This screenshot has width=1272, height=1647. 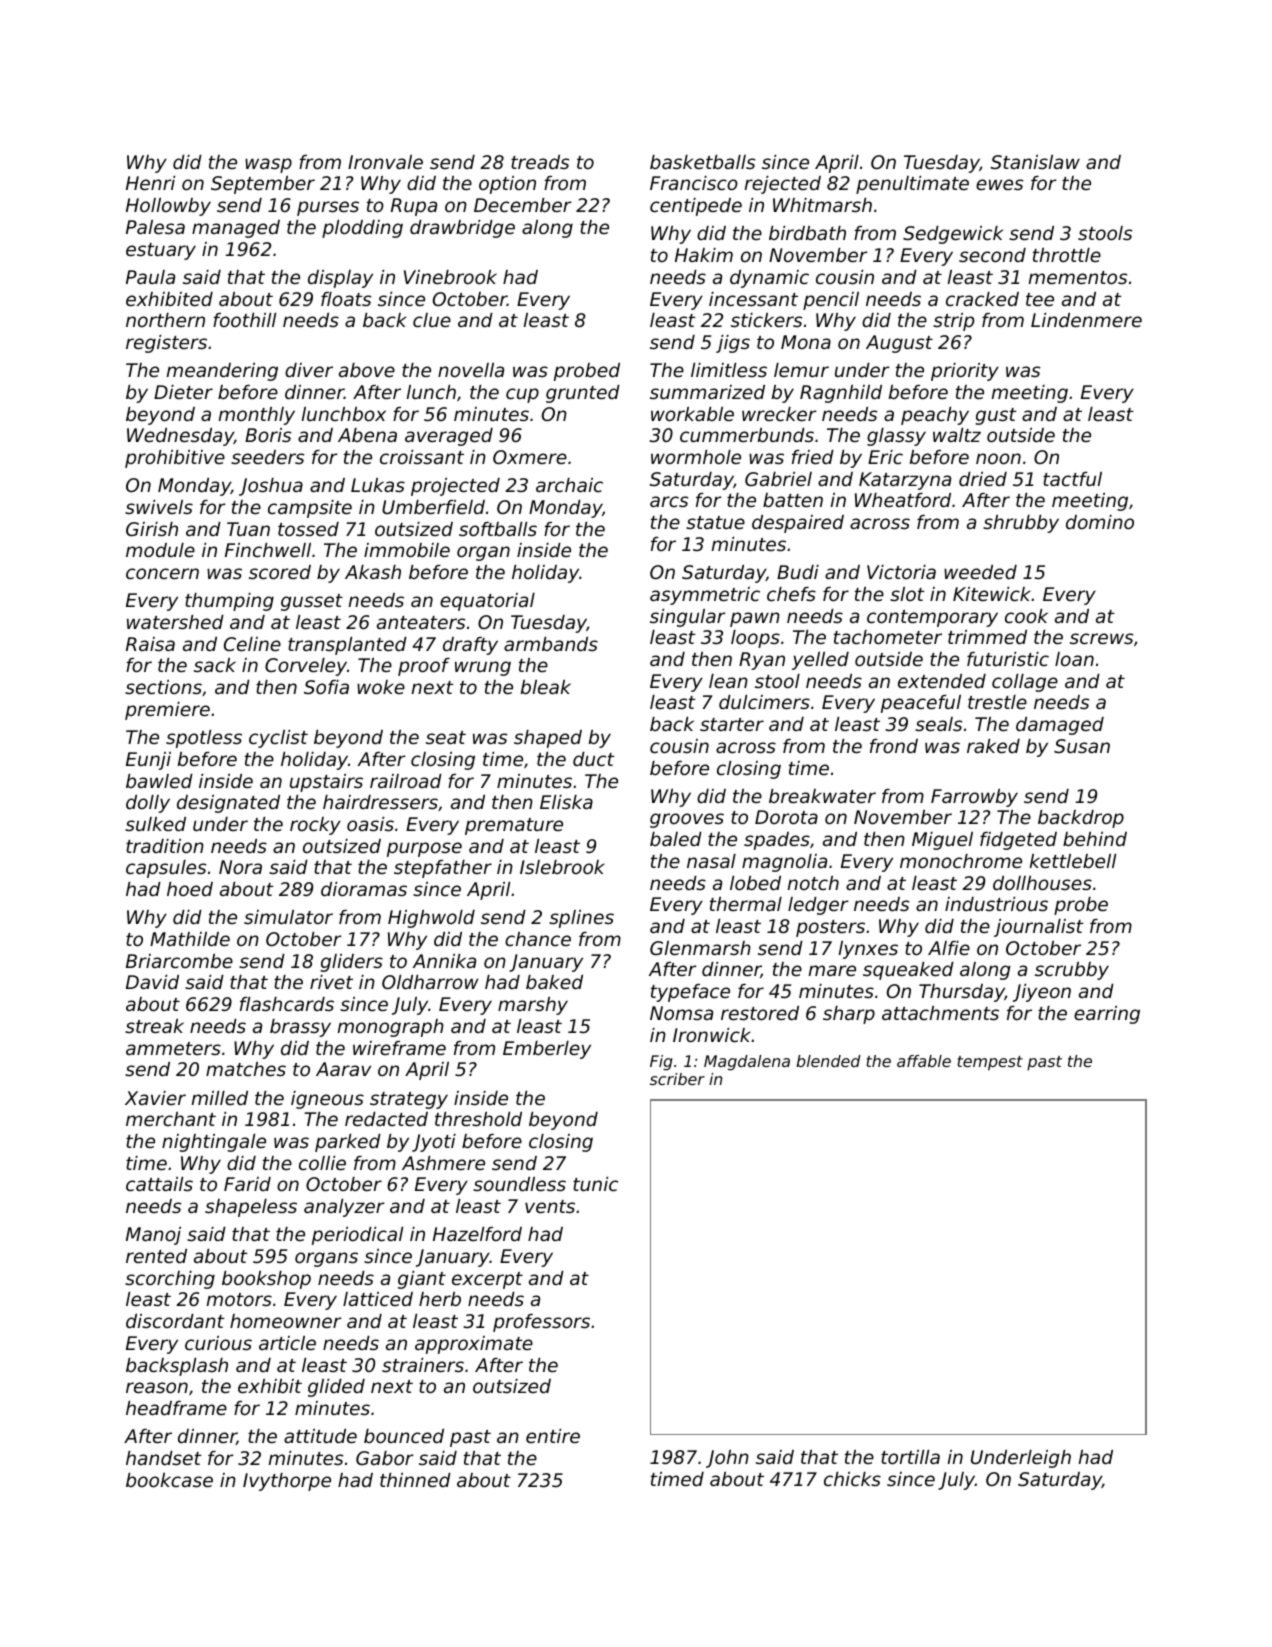 I want to click on Nora, so click(x=240, y=867).
